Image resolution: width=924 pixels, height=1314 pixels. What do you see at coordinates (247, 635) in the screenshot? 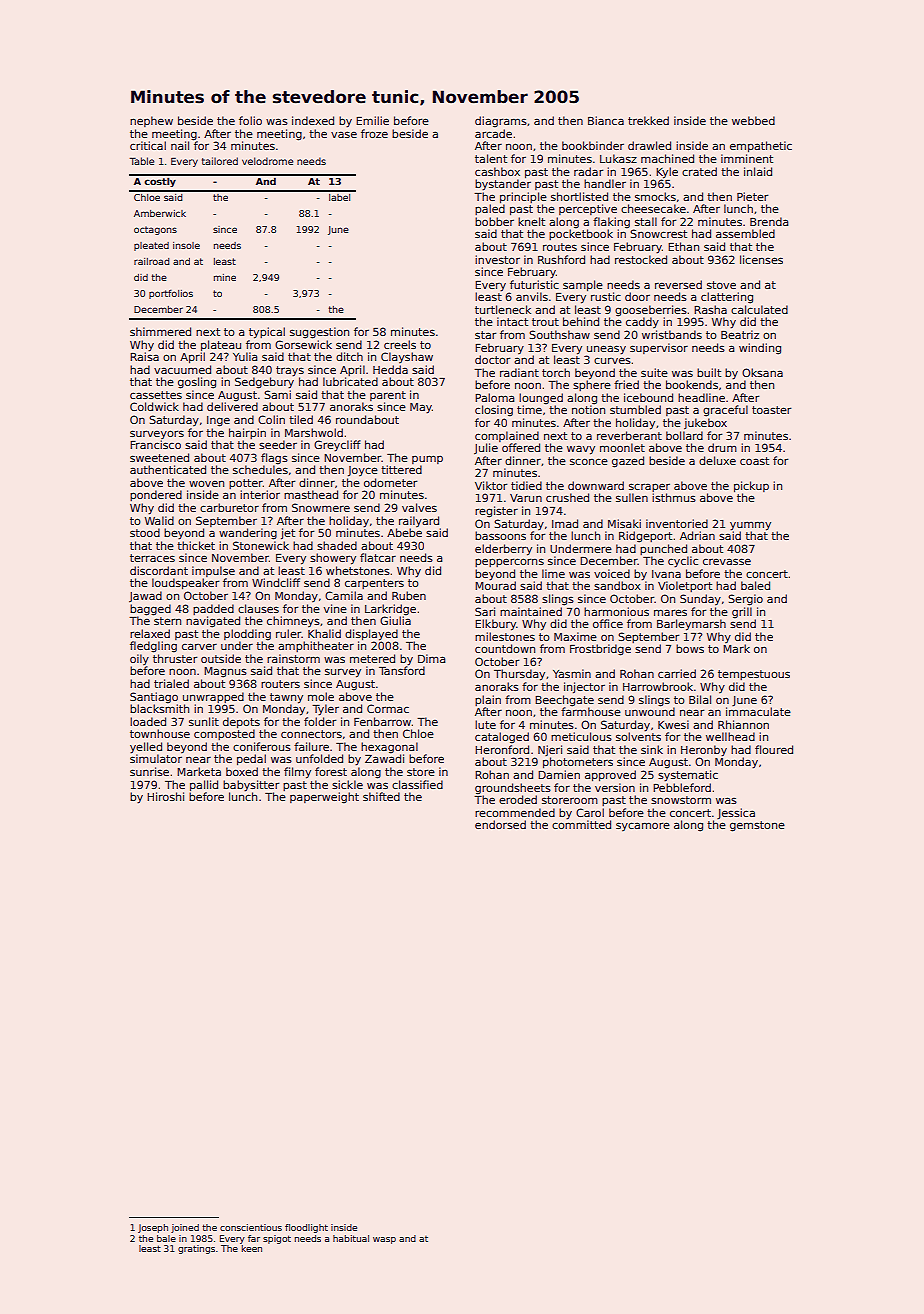
I see `plodding` at bounding box center [247, 635].
